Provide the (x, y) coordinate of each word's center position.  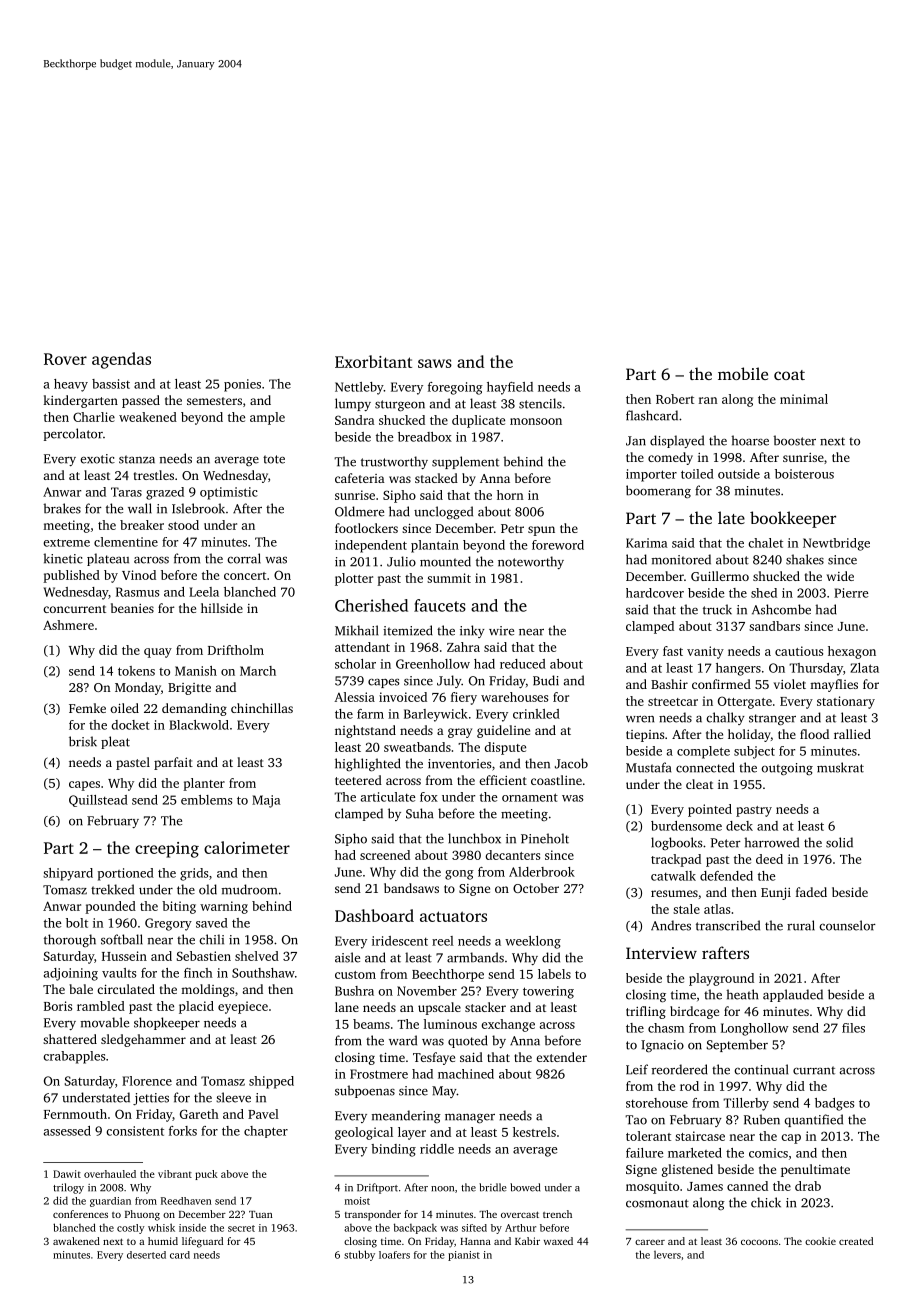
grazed (165, 493)
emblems (206, 800)
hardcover (655, 593)
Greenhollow (433, 664)
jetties (151, 1099)
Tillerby (746, 1104)
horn (510, 495)
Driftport (377, 1188)
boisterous (804, 474)
